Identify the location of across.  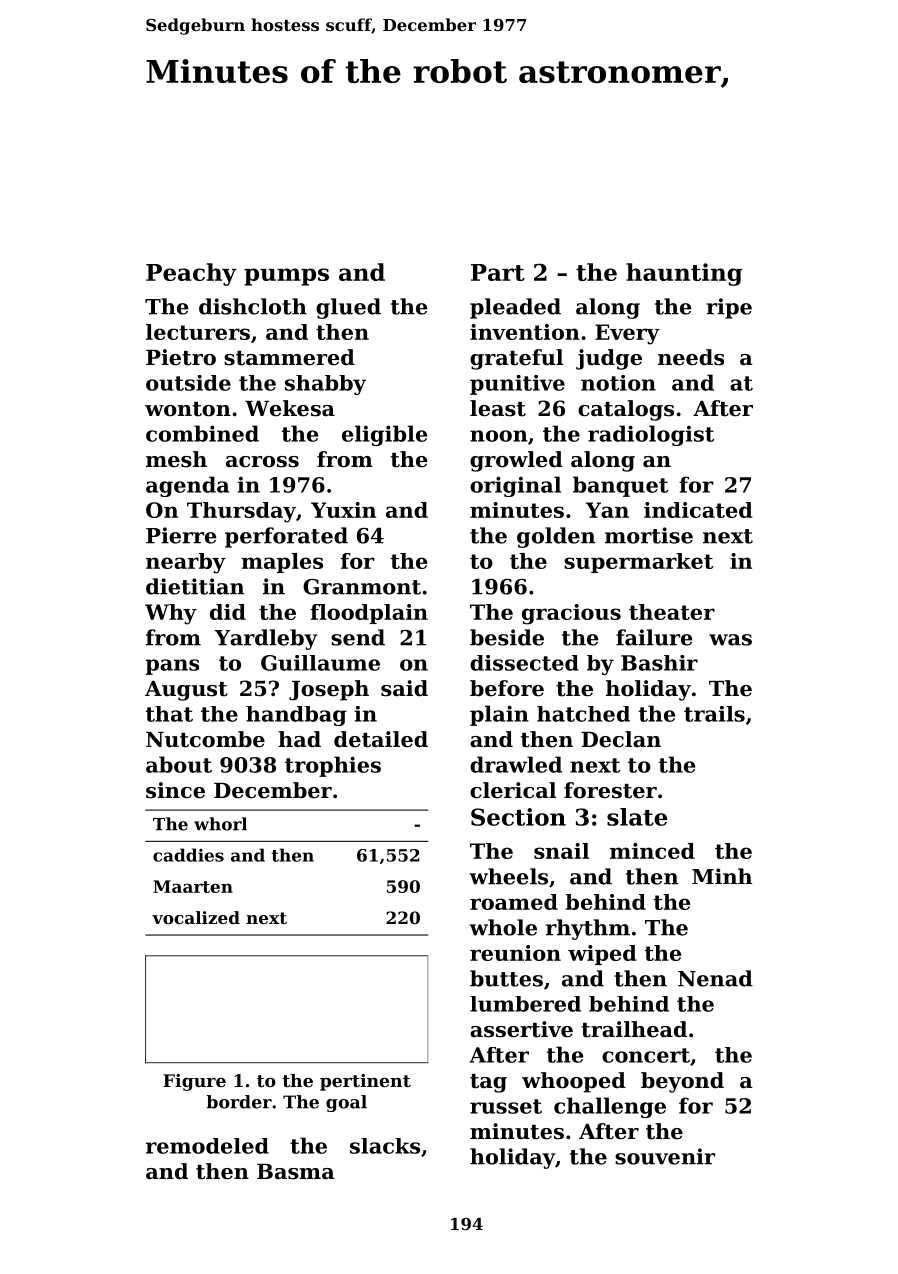
(262, 462).
